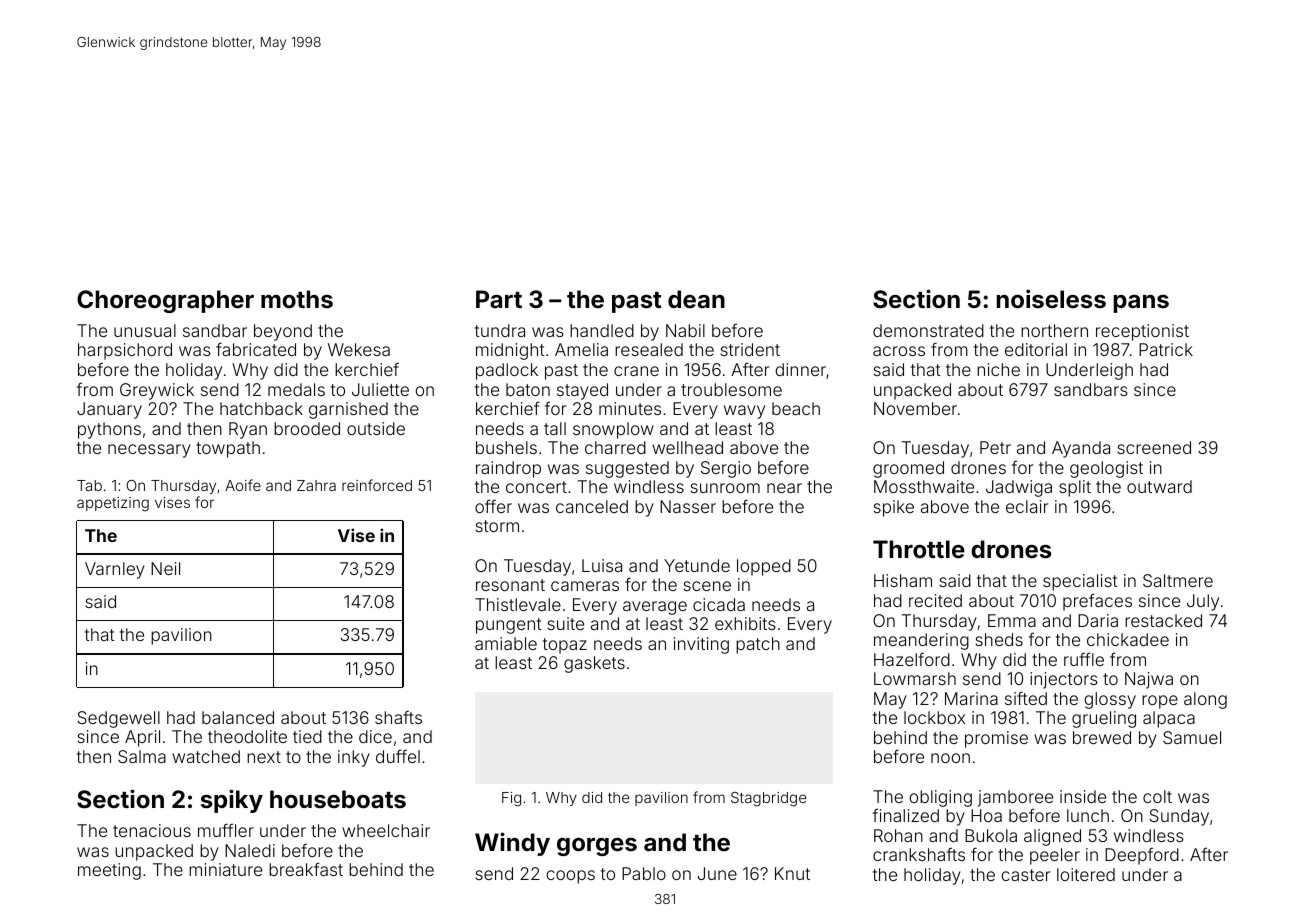  What do you see at coordinates (750, 349) in the screenshot?
I see `strident` at bounding box center [750, 349].
